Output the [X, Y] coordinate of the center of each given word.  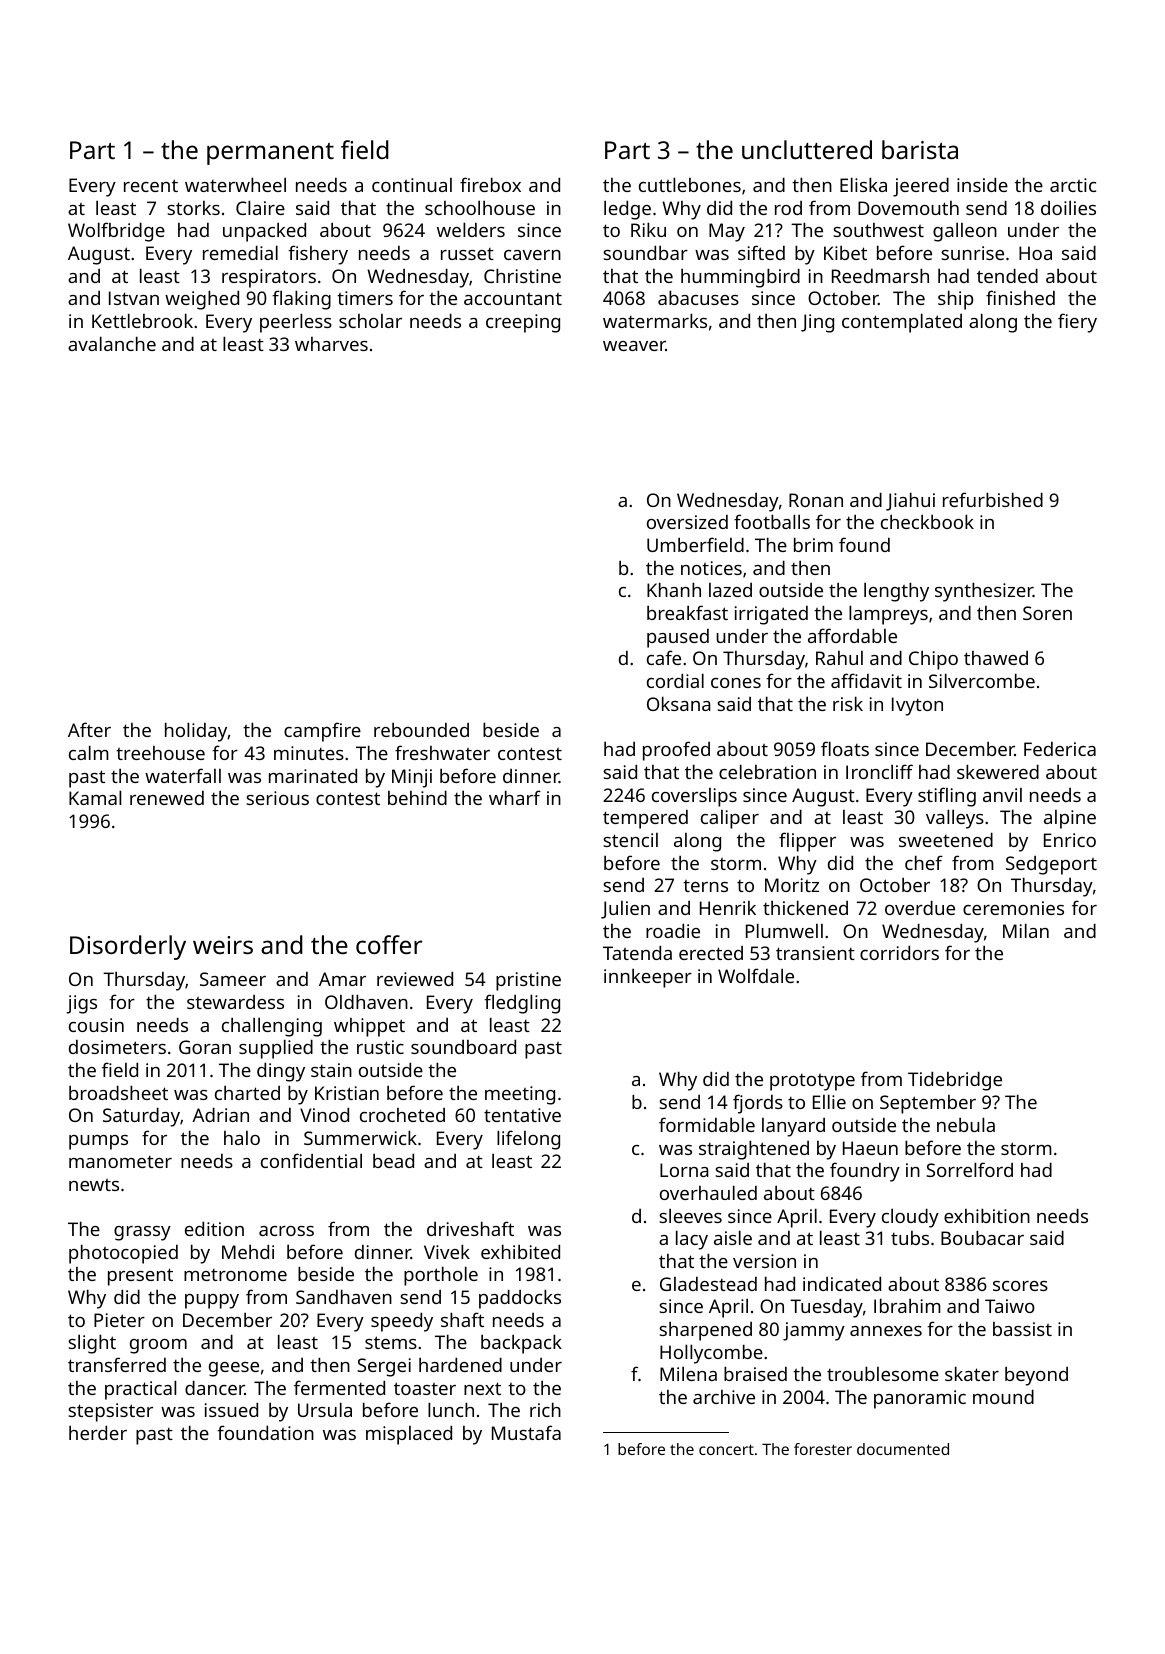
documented [903, 1449]
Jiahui [910, 501]
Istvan [134, 298]
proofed [676, 751]
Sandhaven [344, 1296]
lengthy [896, 592]
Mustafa [526, 1432]
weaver [634, 346]
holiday [196, 732]
